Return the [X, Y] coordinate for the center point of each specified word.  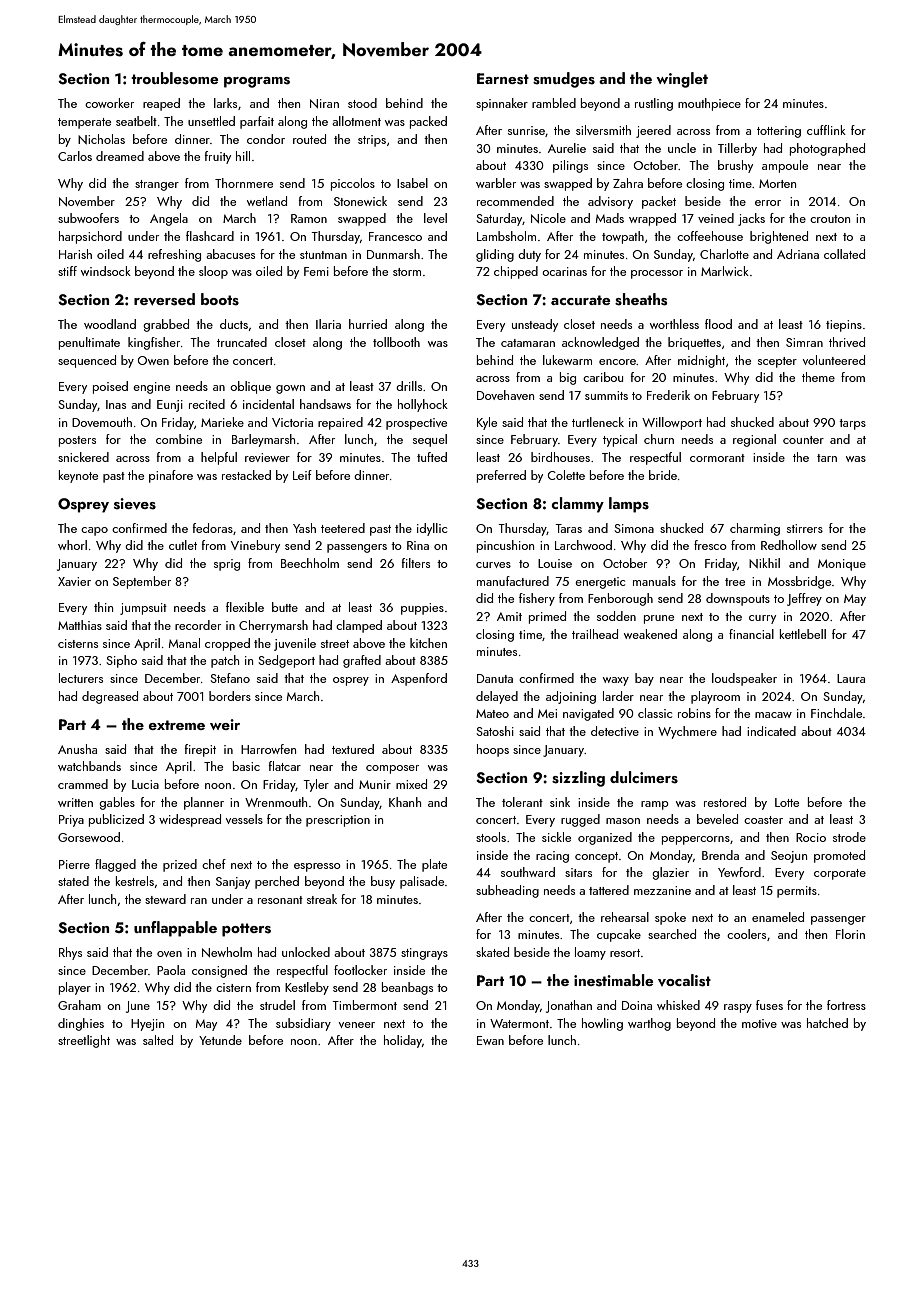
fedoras [212, 528]
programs [257, 82]
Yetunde [220, 1040]
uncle [682, 148]
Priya [71, 821]
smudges [564, 80]
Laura [851, 678]
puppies [422, 609]
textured [353, 749]
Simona [634, 528]
